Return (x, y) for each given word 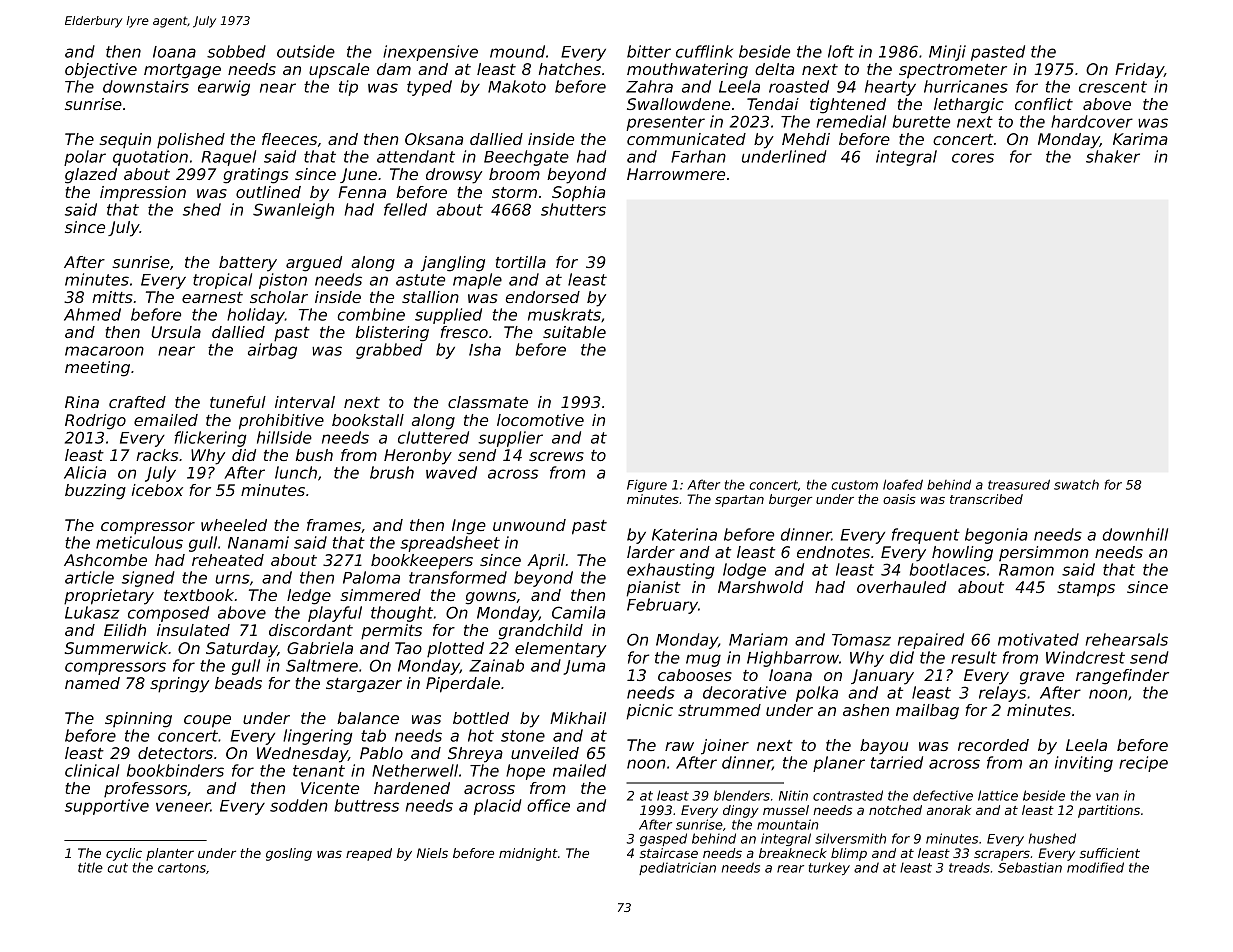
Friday (1139, 71)
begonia (996, 536)
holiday (256, 316)
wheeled (234, 525)
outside (306, 51)
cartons (182, 868)
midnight (528, 854)
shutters (573, 209)
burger (790, 500)
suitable (574, 332)
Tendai (773, 104)
